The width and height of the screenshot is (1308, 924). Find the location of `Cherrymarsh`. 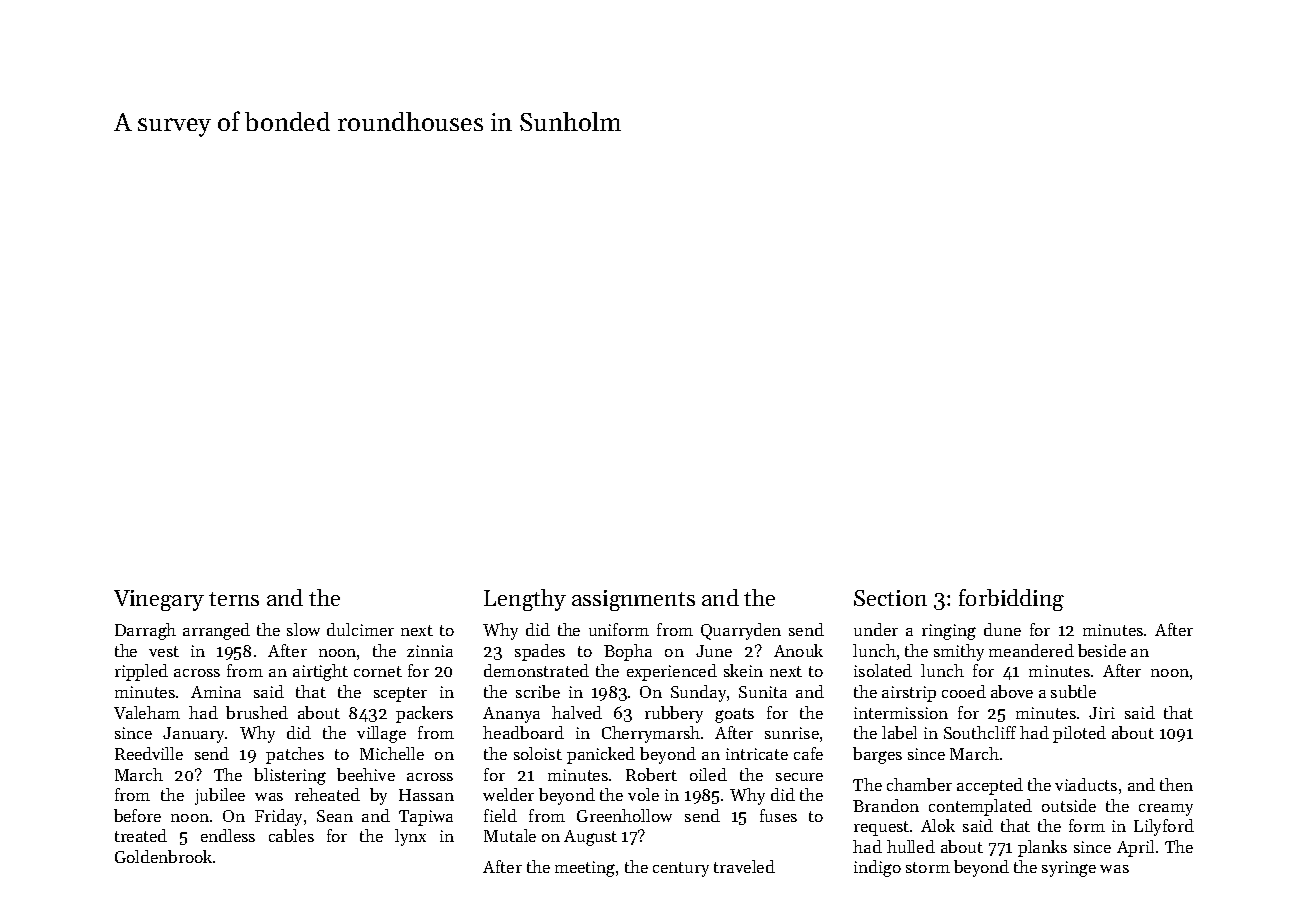

Cherrymarsh is located at coordinates (651, 734).
